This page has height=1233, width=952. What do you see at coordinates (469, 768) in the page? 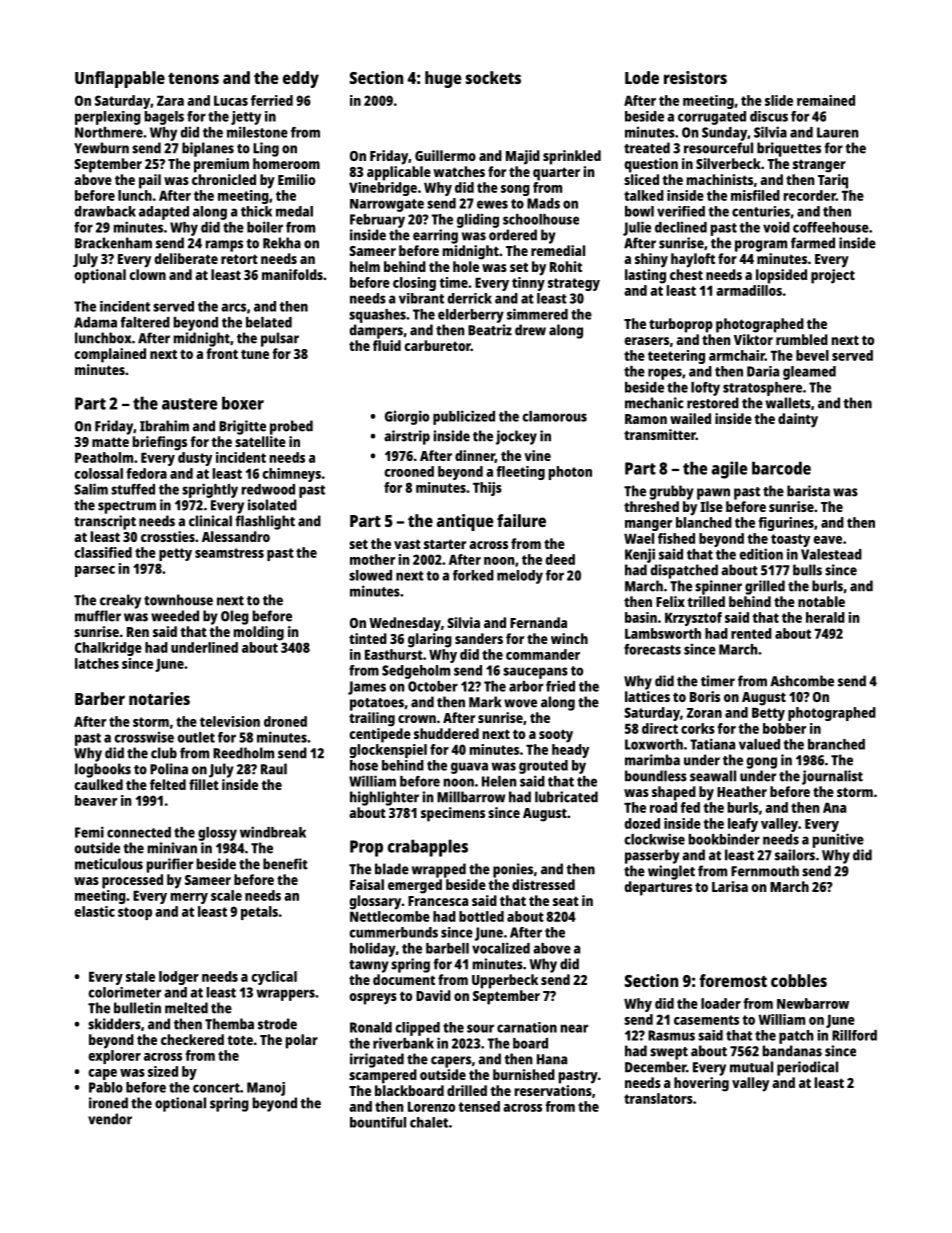
I see `guava` at bounding box center [469, 768].
